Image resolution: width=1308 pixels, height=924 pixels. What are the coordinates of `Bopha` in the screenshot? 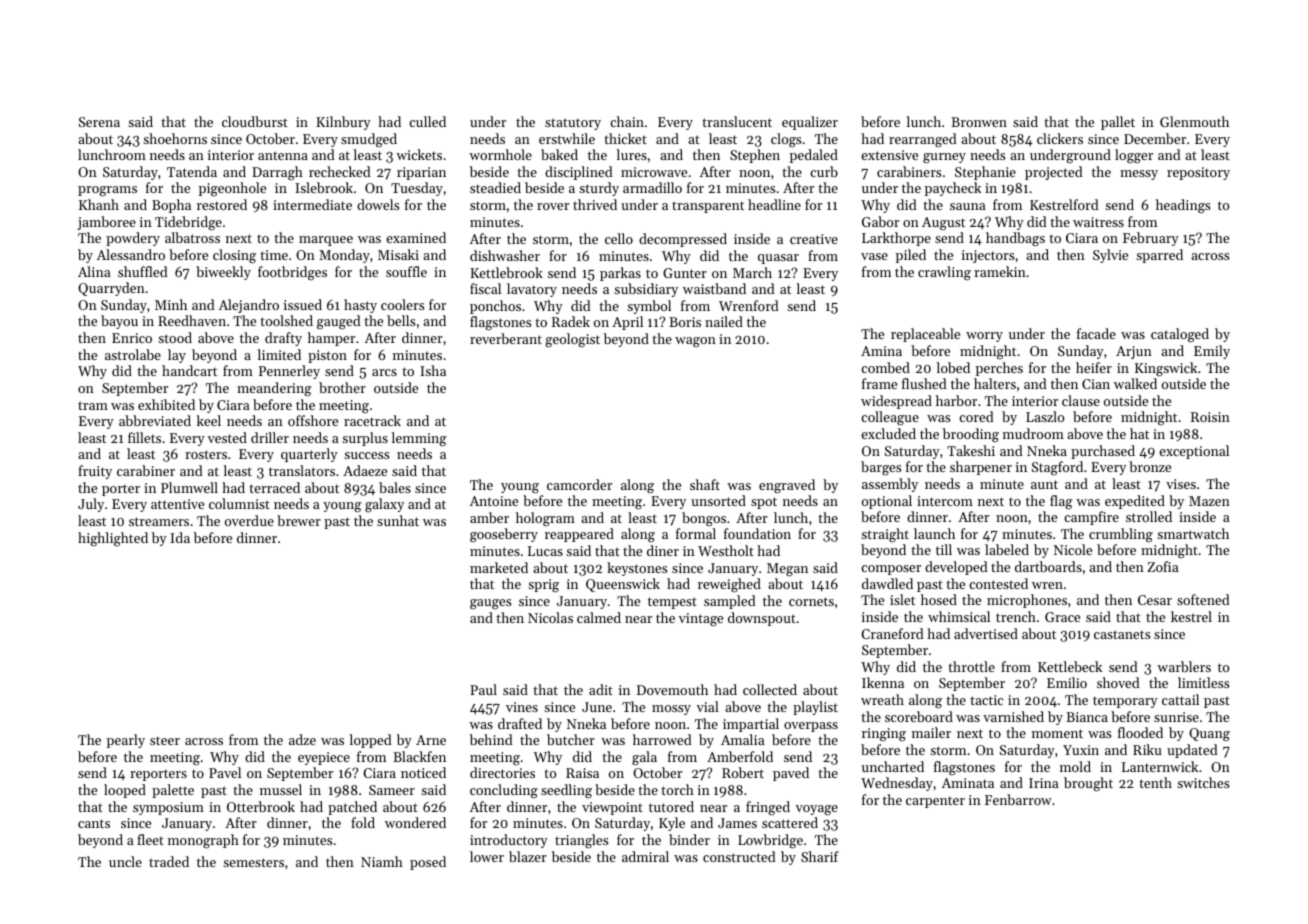 It's located at (171, 206).
